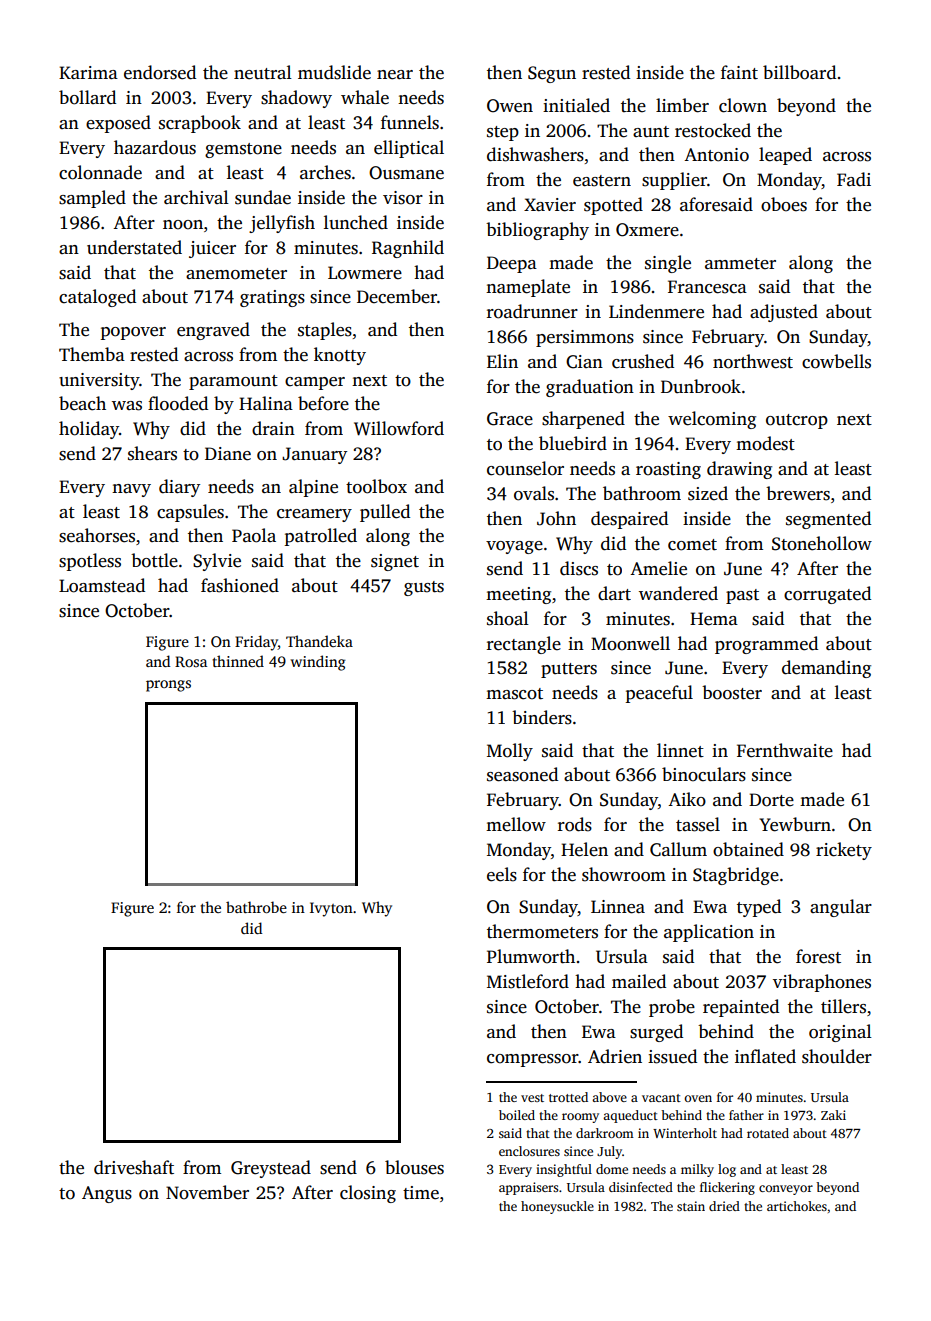 The width and height of the screenshot is (931, 1321). What do you see at coordinates (256, 907) in the screenshot?
I see `bathrobe` at bounding box center [256, 907].
